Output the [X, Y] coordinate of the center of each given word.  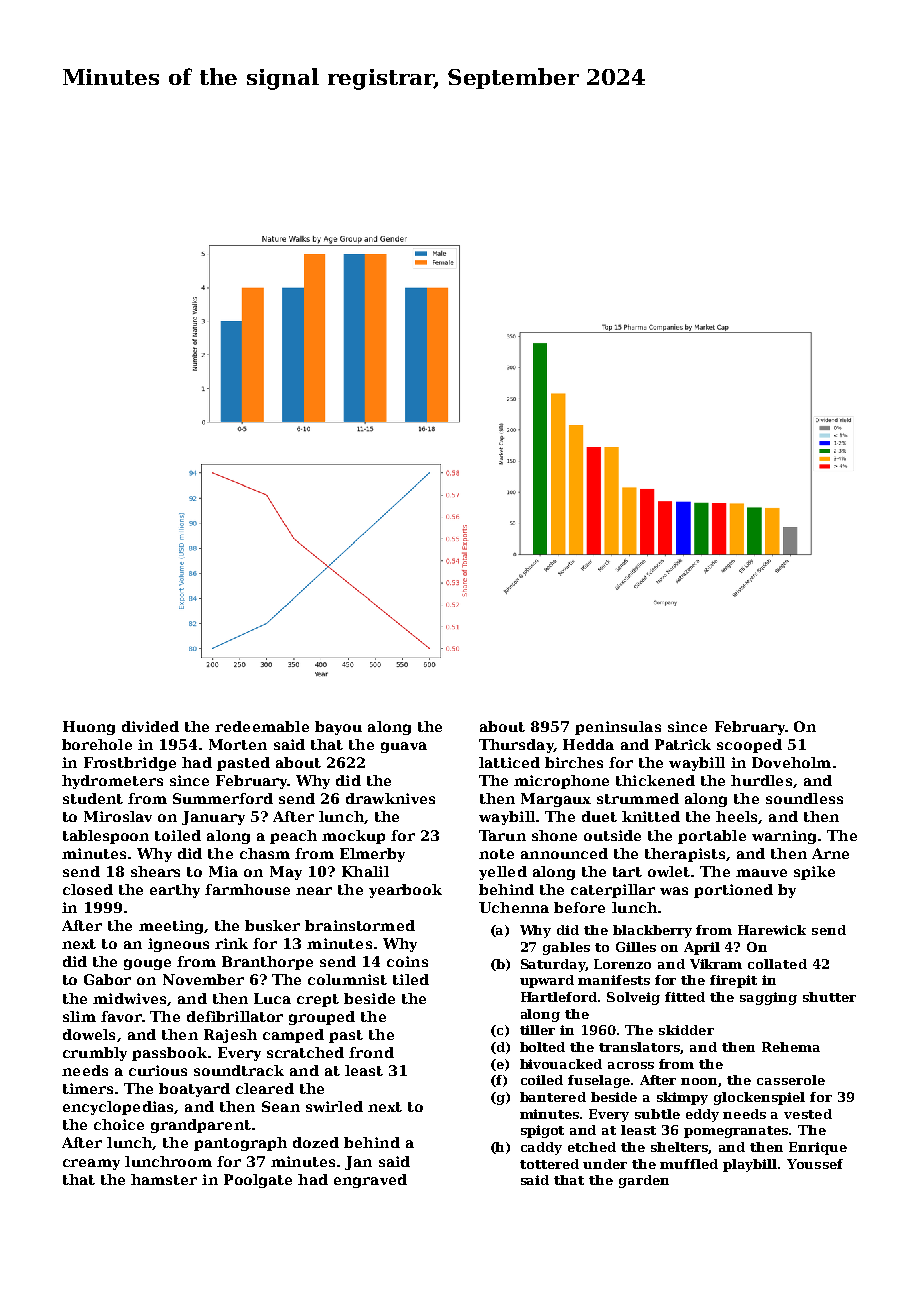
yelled [503, 873]
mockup [353, 837]
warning [784, 837]
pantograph [240, 1144]
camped [293, 1036]
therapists [685, 855]
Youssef [815, 1164]
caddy [541, 1148]
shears [155, 871]
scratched [305, 1052]
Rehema [791, 1047]
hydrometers [112, 782]
